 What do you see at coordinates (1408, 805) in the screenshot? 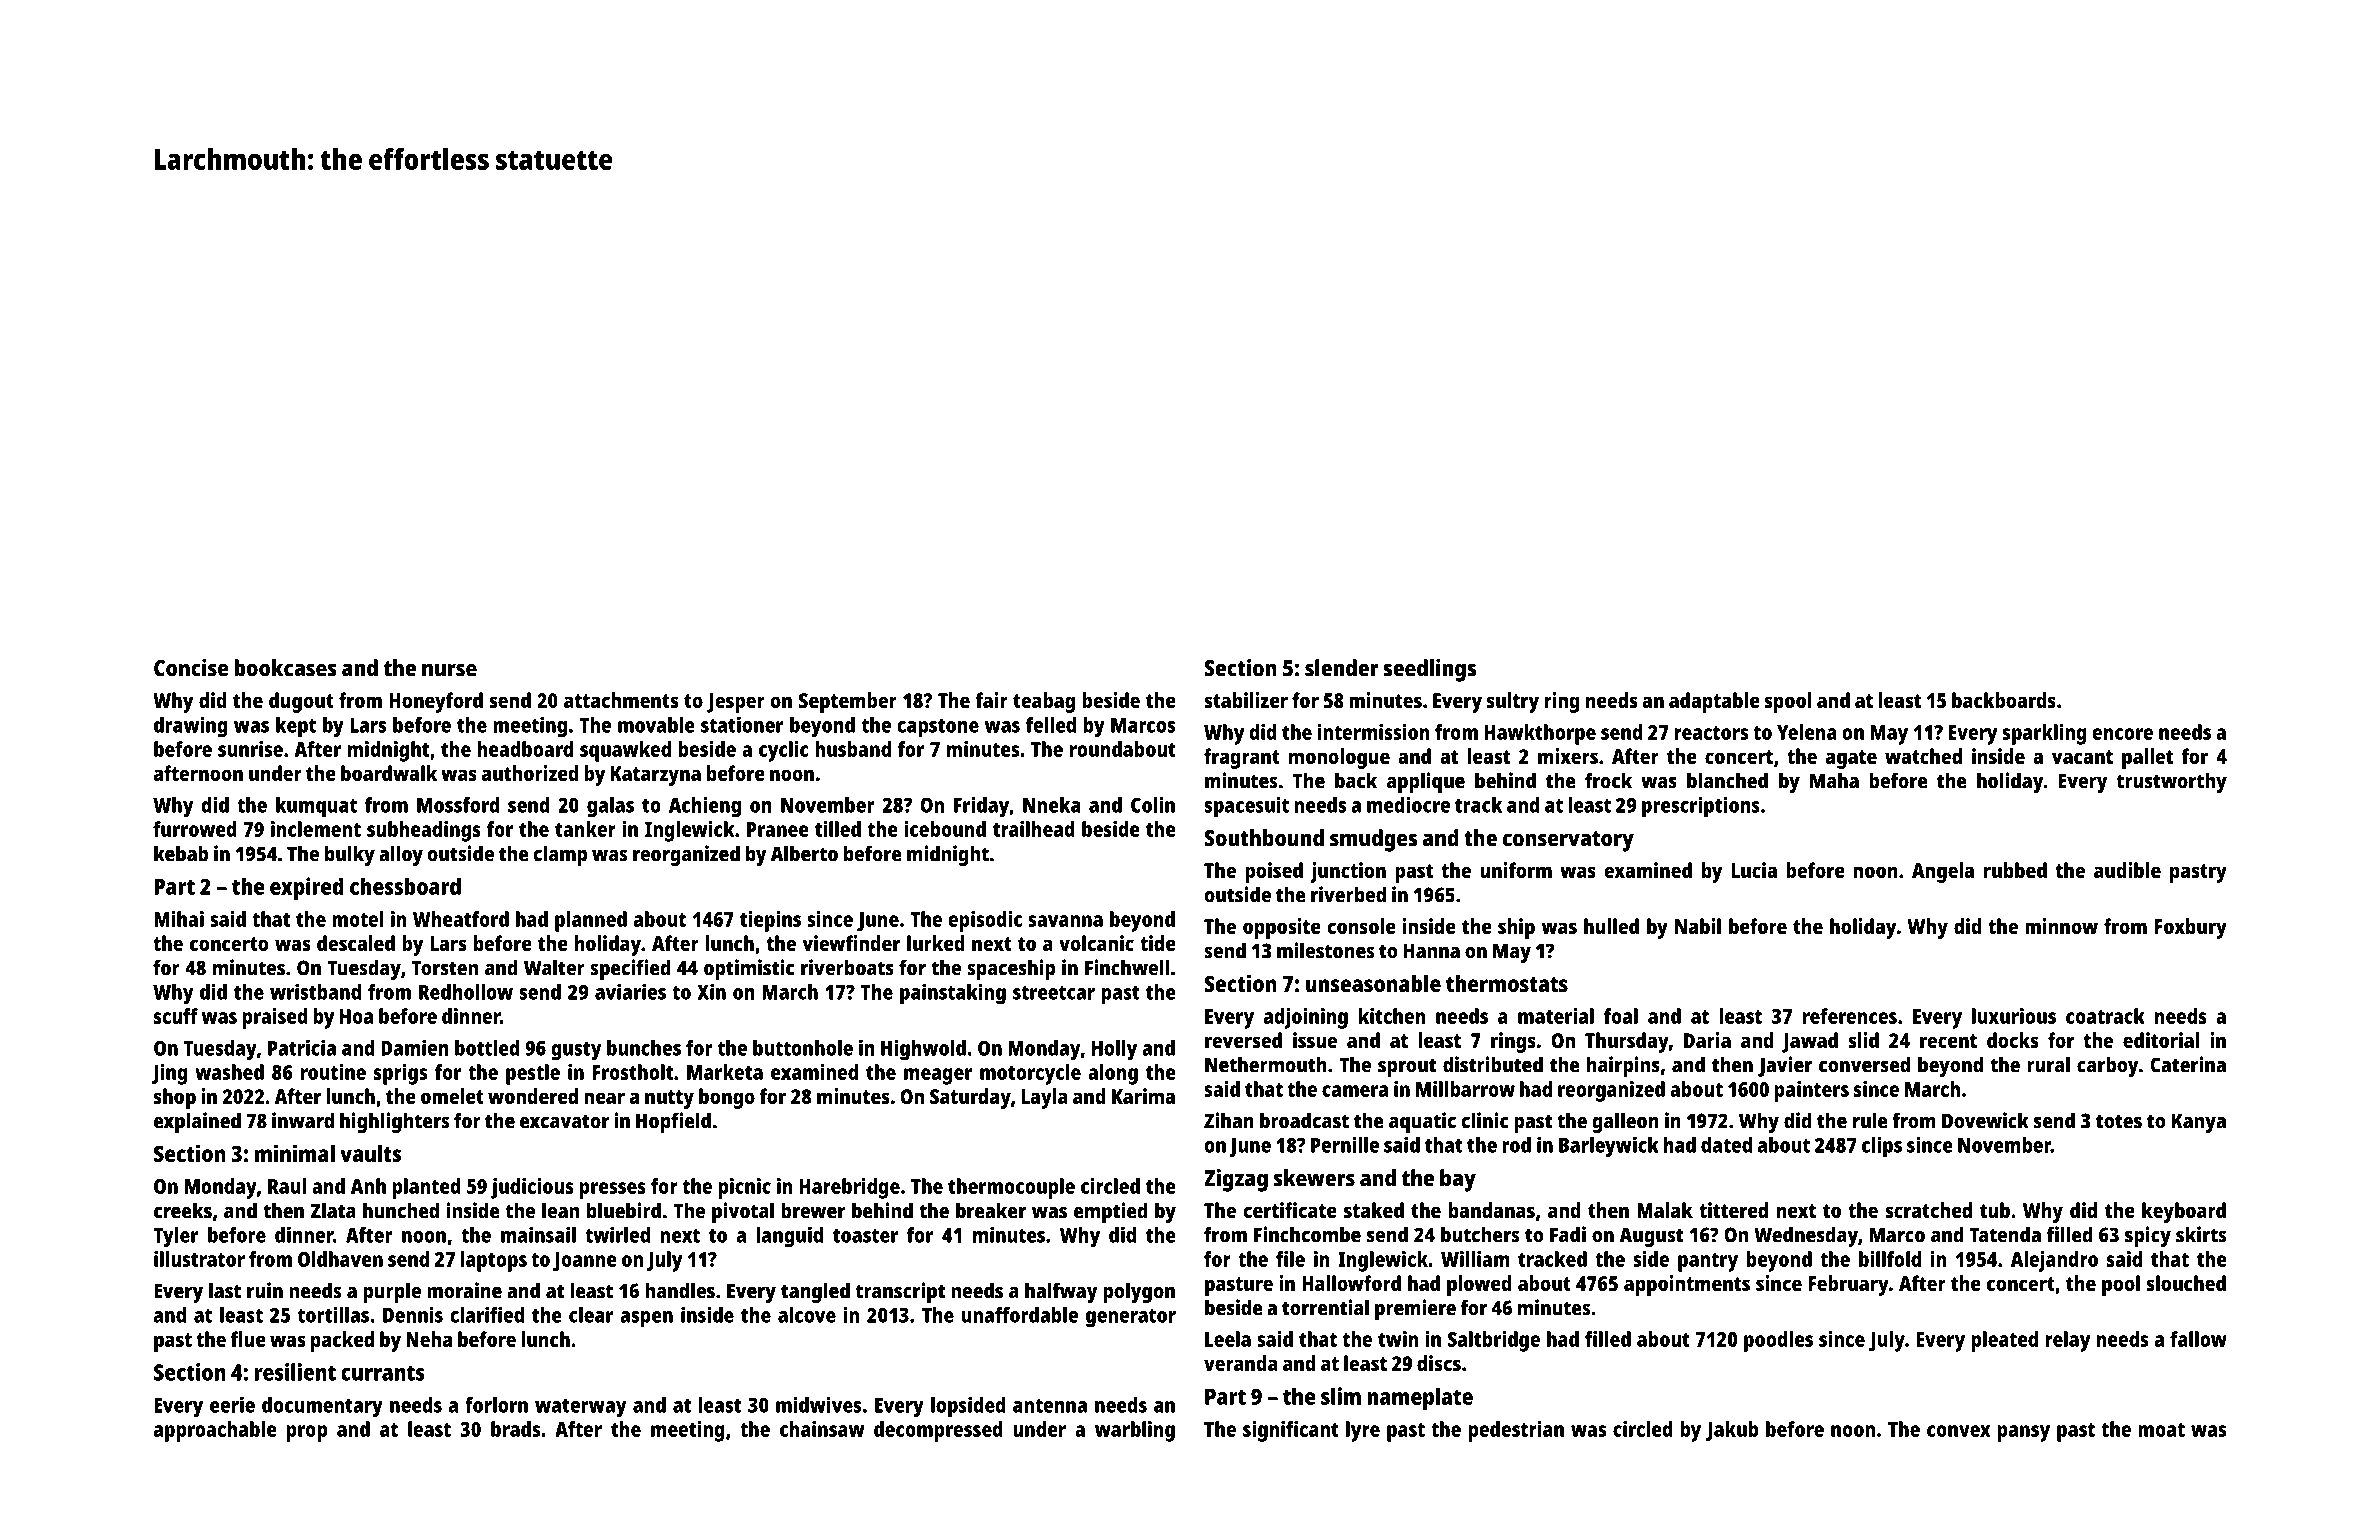
I see `mediocre` at bounding box center [1408, 805].
